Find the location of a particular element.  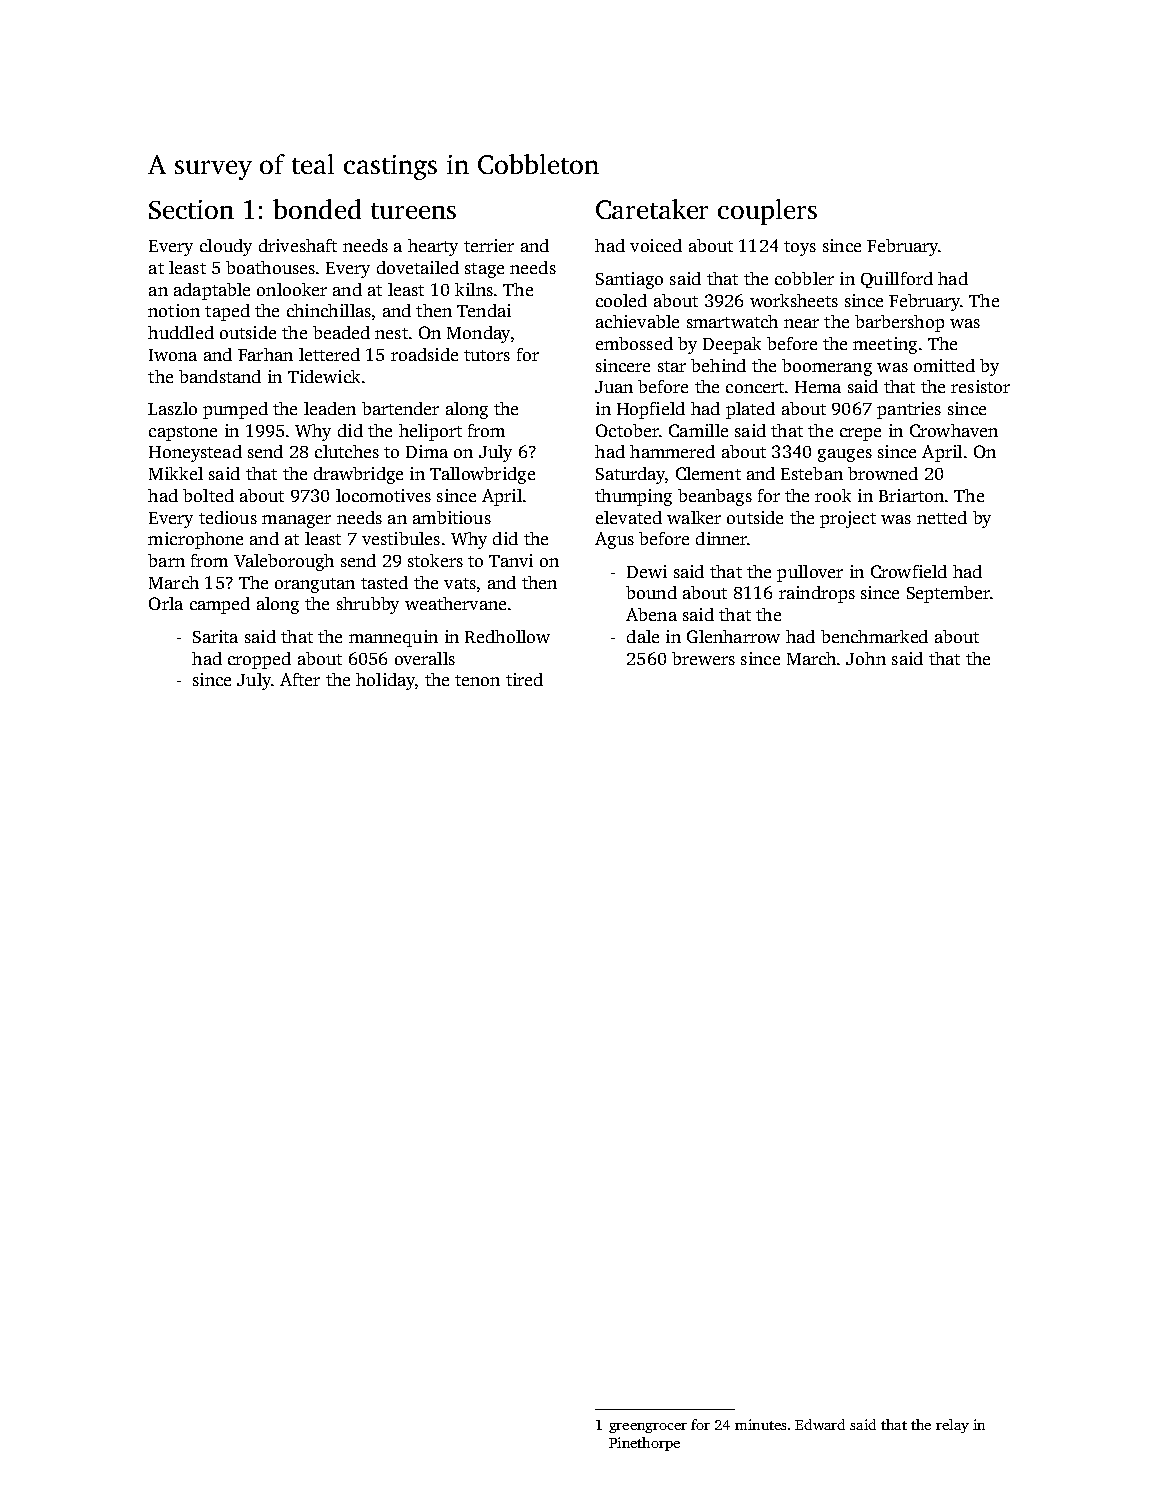

bonded is located at coordinates (317, 209).
